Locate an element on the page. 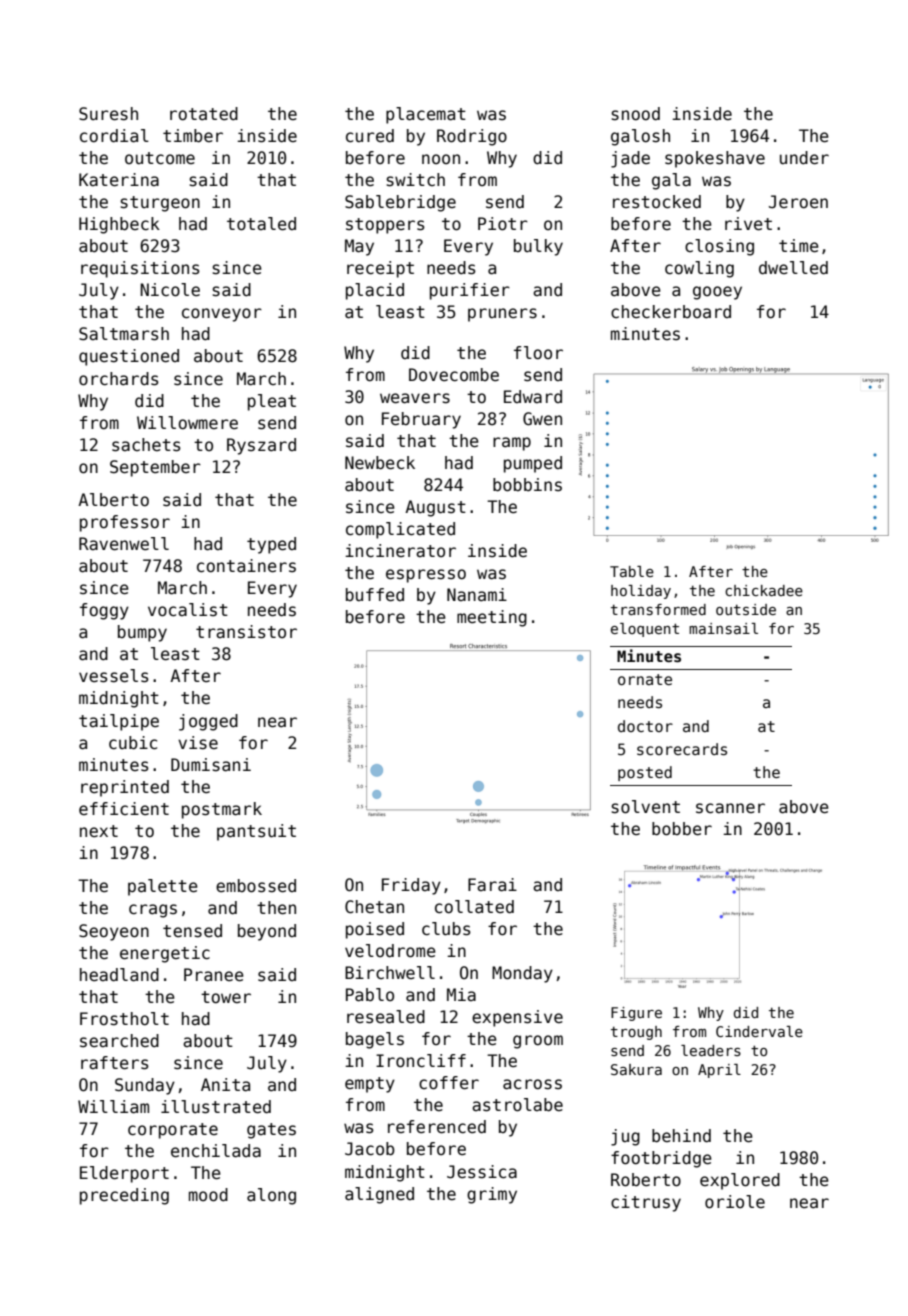 Image resolution: width=908 pixels, height=1316 pixels. Ravenwell is located at coordinates (124, 544).
